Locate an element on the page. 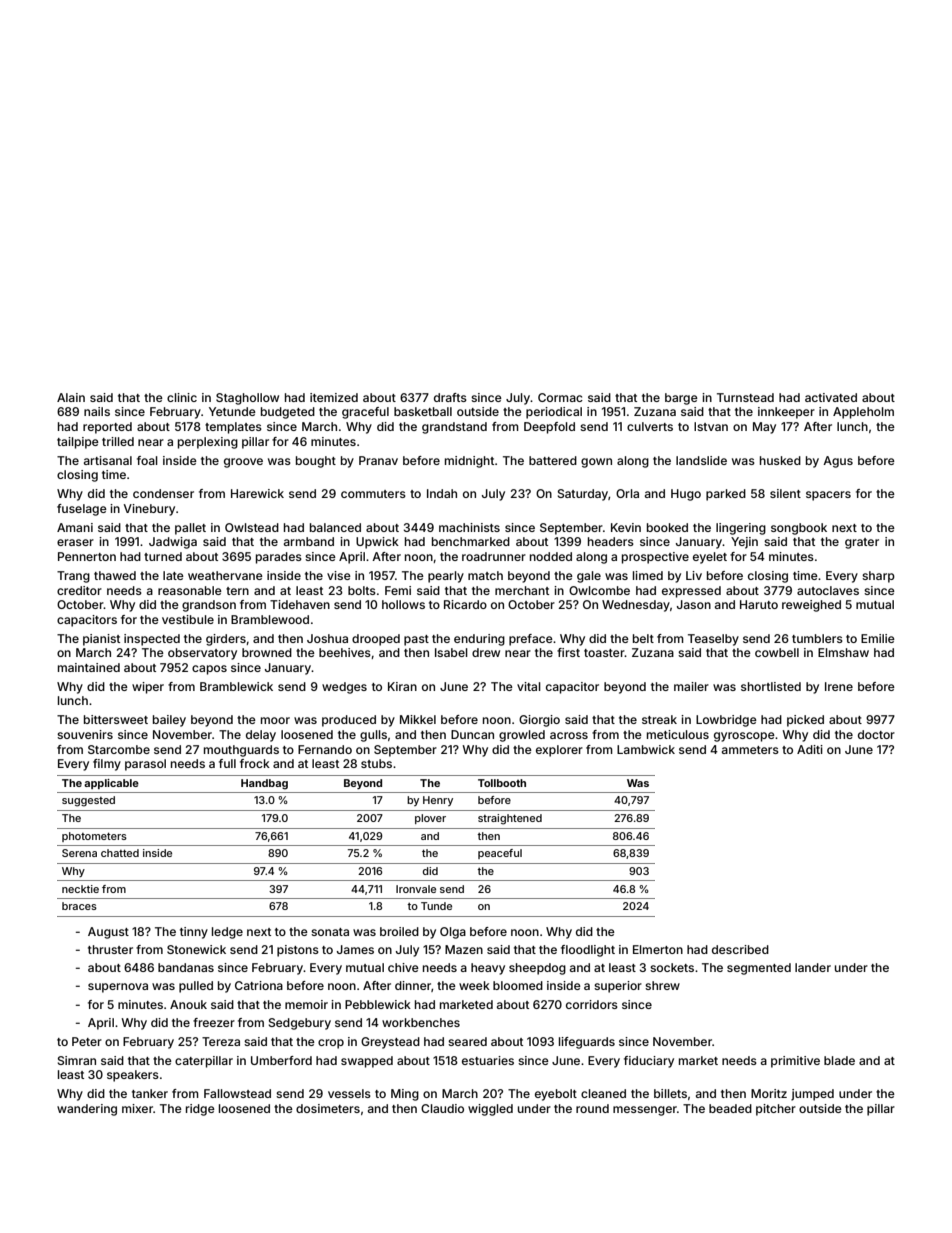  eyelet is located at coordinates (710, 558).
